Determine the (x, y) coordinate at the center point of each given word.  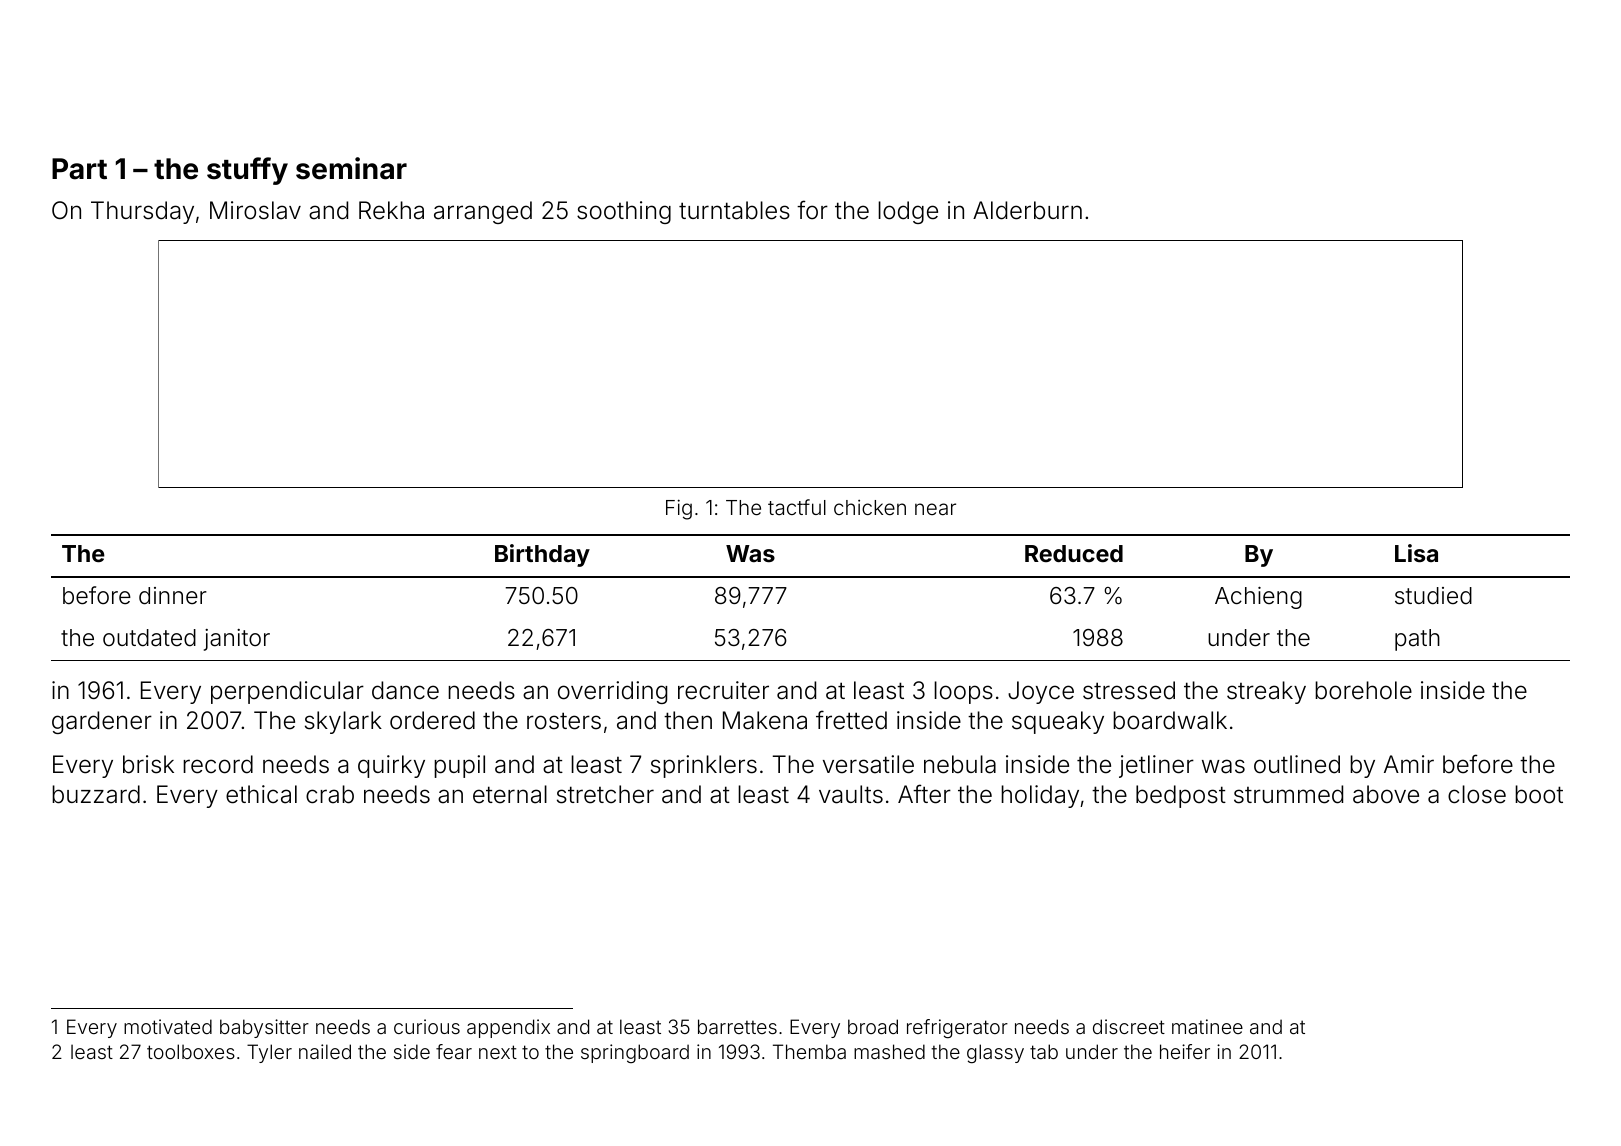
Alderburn (1027, 210)
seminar (351, 168)
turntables (734, 210)
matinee (1207, 1026)
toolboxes (191, 1051)
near (935, 509)
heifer (1185, 1051)
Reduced (1074, 553)
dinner (173, 596)
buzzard (96, 794)
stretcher (605, 794)
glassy (995, 1053)
